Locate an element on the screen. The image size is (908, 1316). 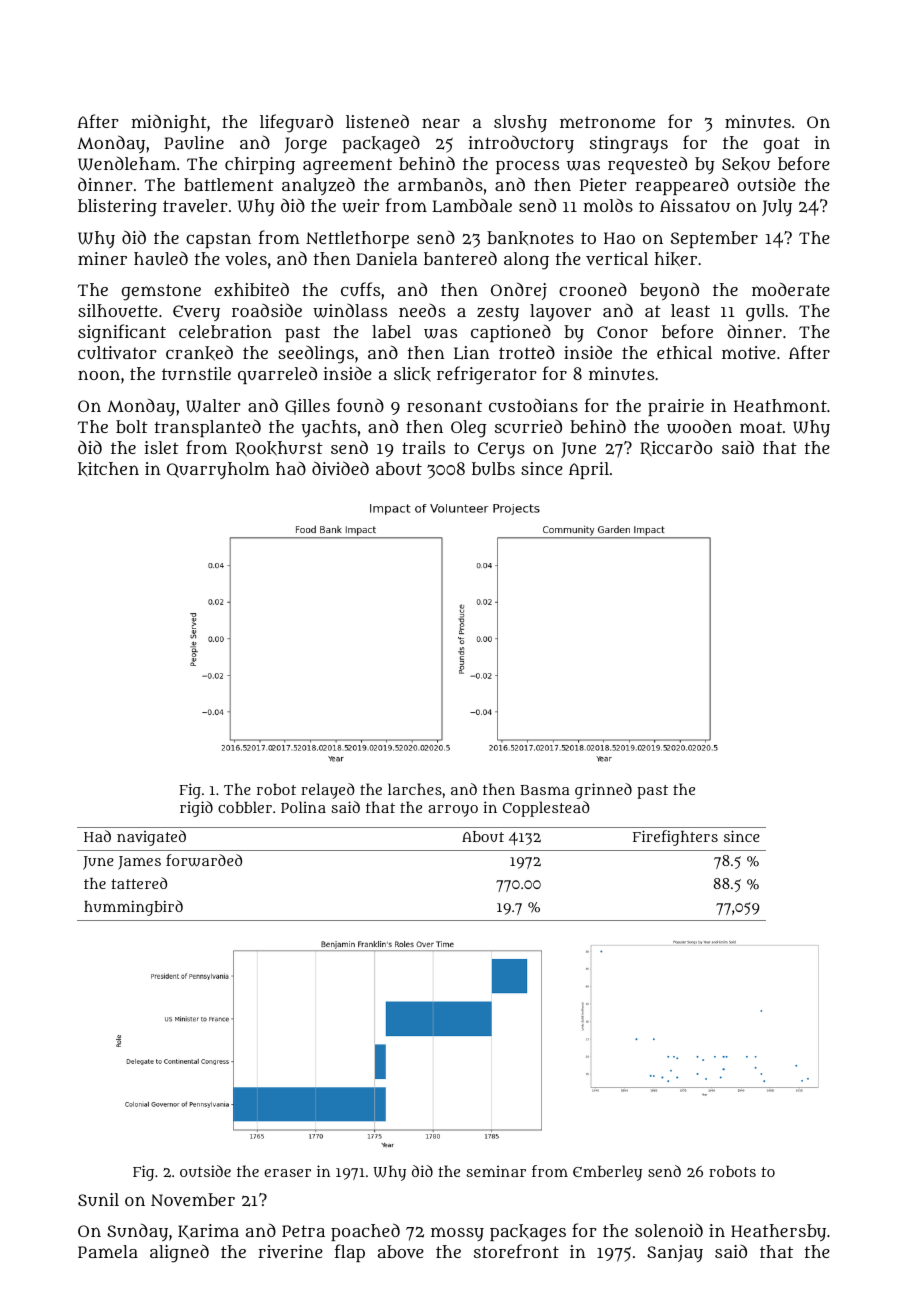
Riccardo is located at coordinates (676, 448).
